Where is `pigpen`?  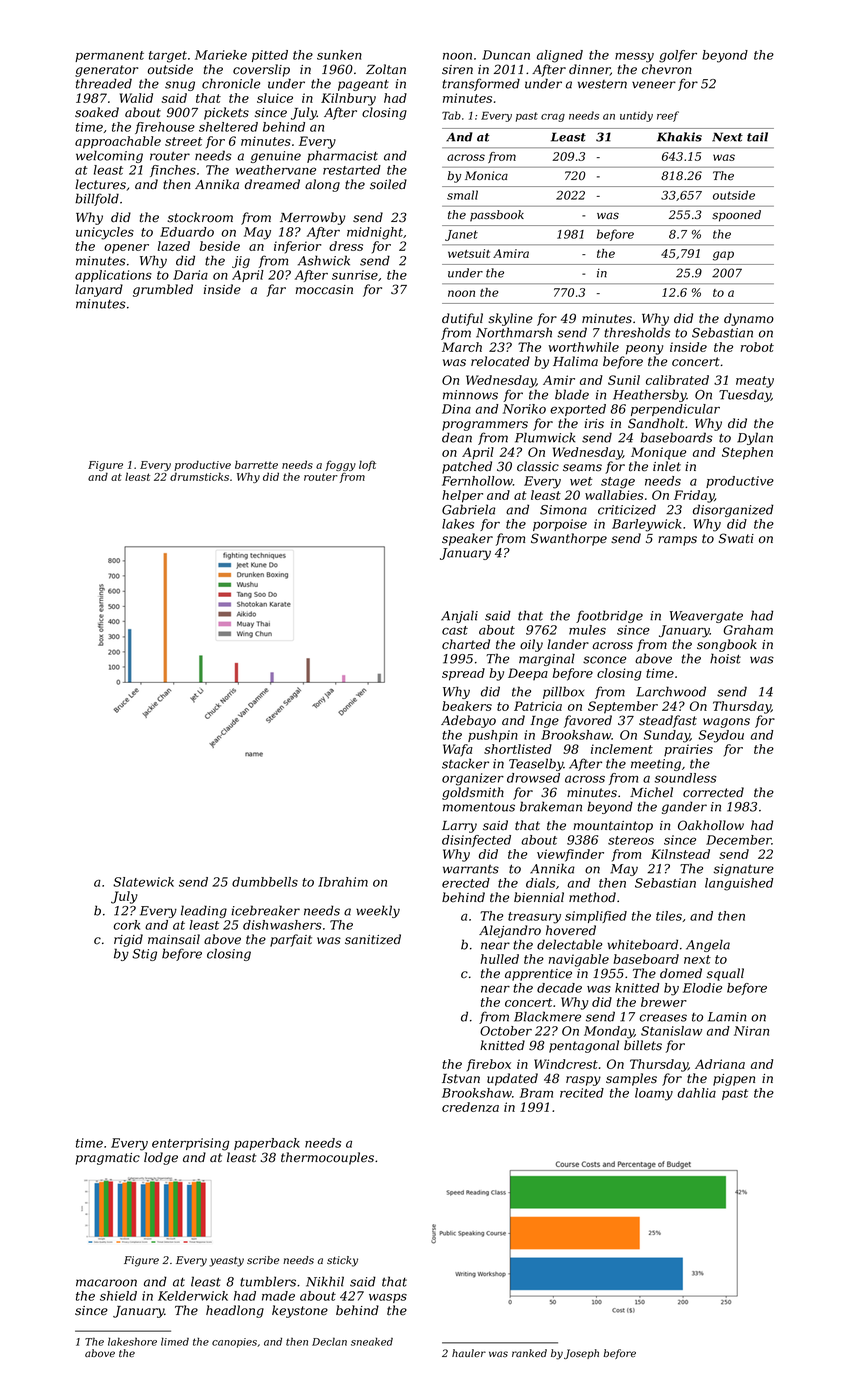
pigpen is located at coordinates (734, 1080).
